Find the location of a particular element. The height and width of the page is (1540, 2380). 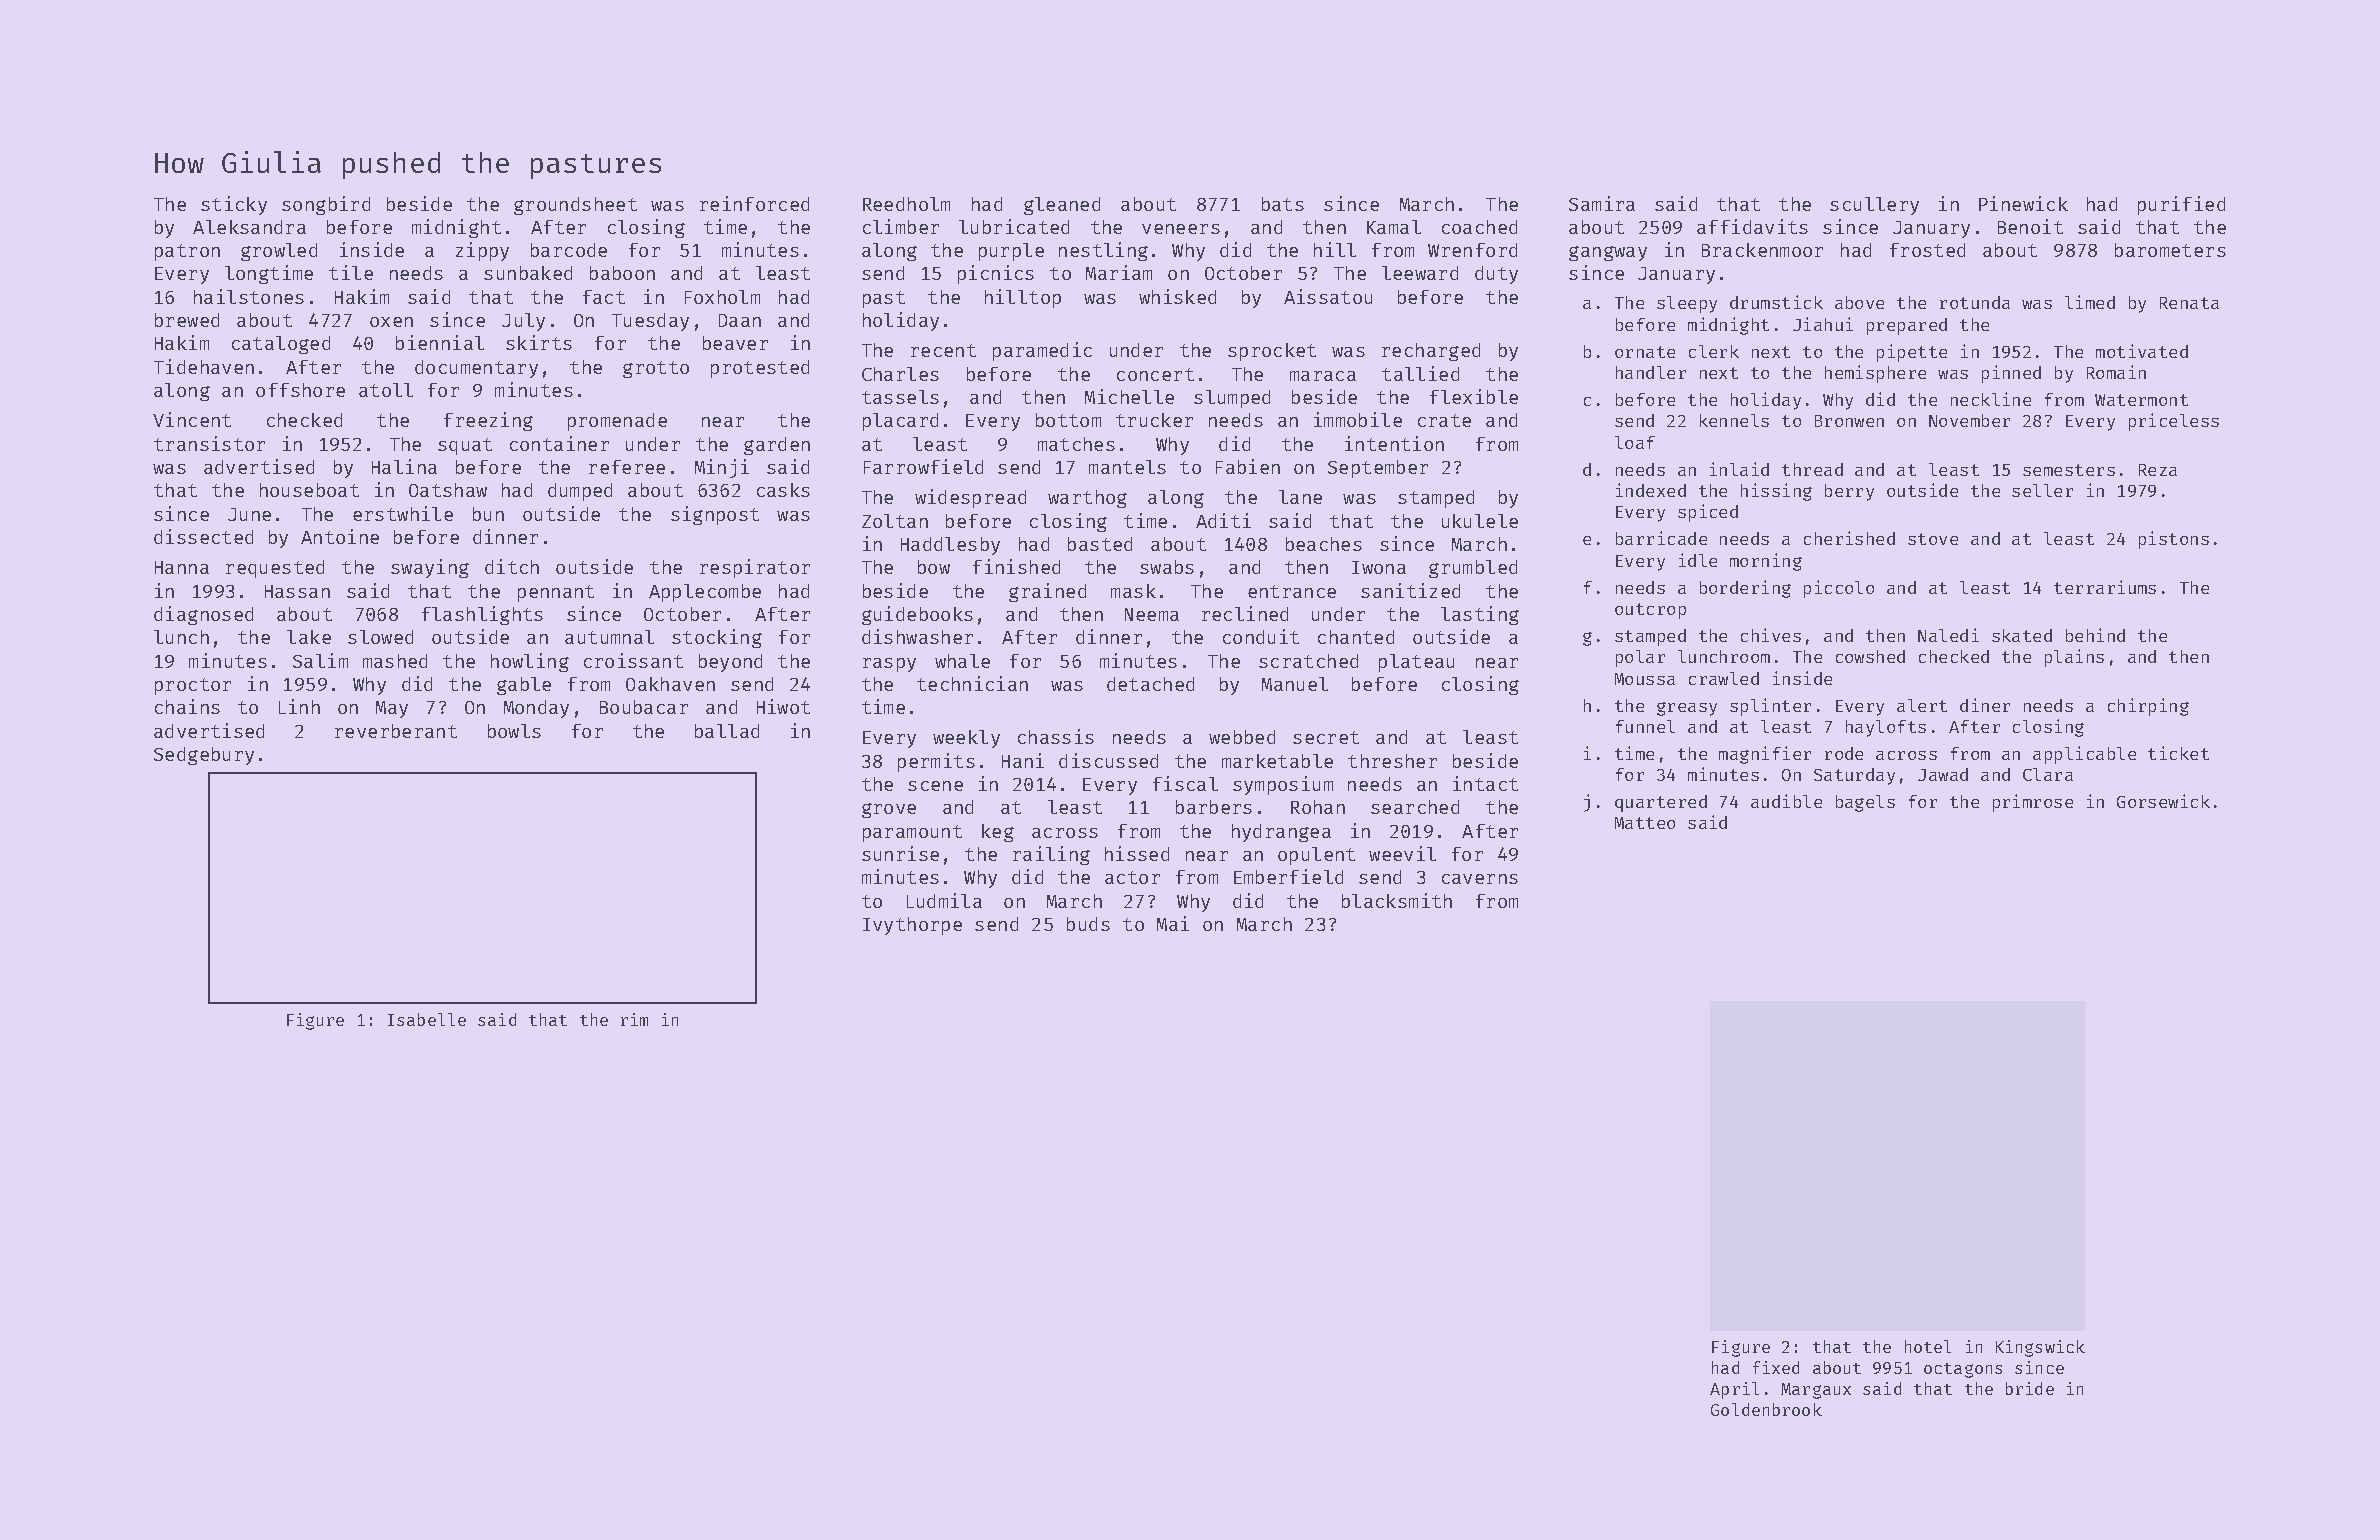

priceless is located at coordinates (2174, 422).
